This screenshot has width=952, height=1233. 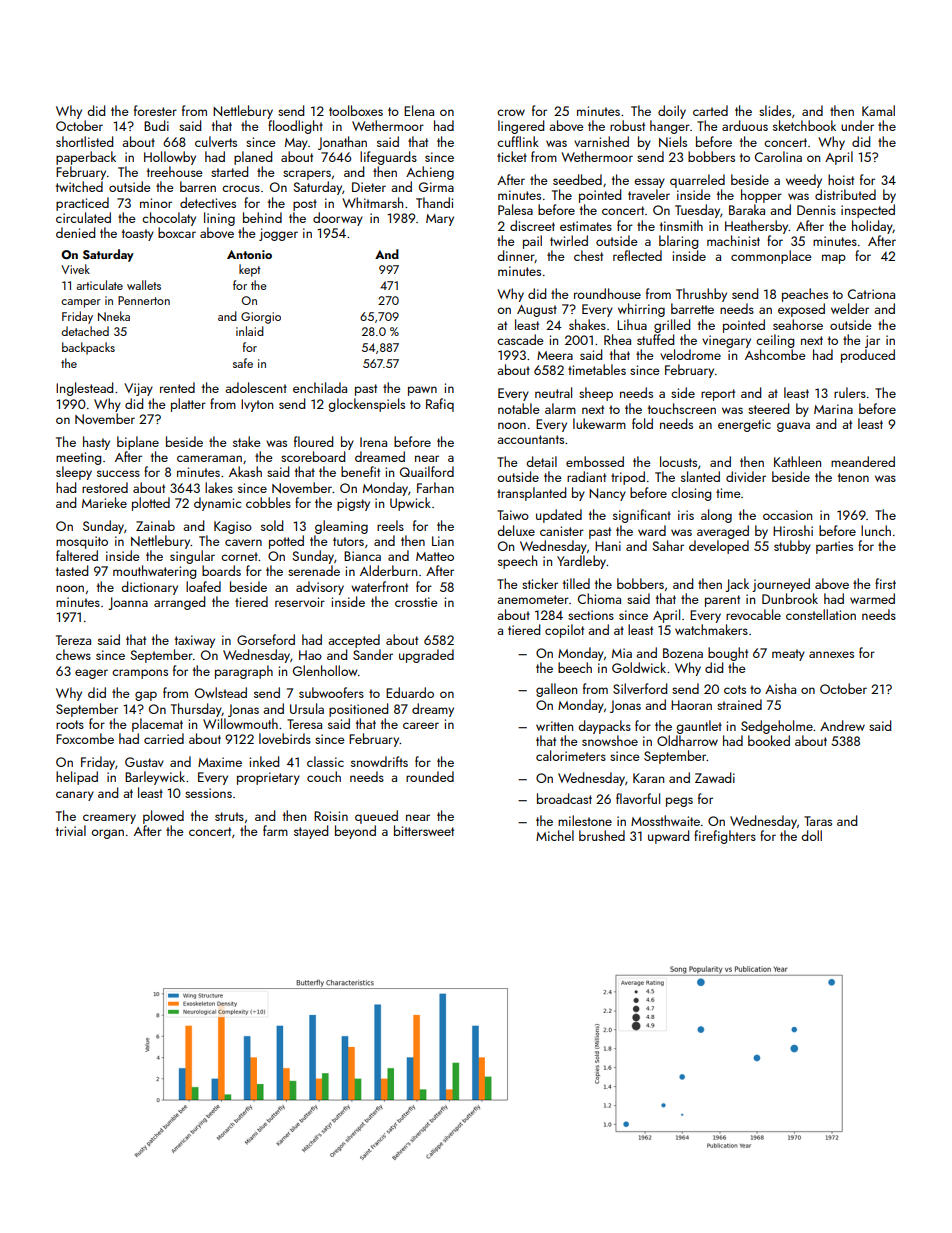 What do you see at coordinates (416, 602) in the screenshot?
I see `crosstie` at bounding box center [416, 602].
